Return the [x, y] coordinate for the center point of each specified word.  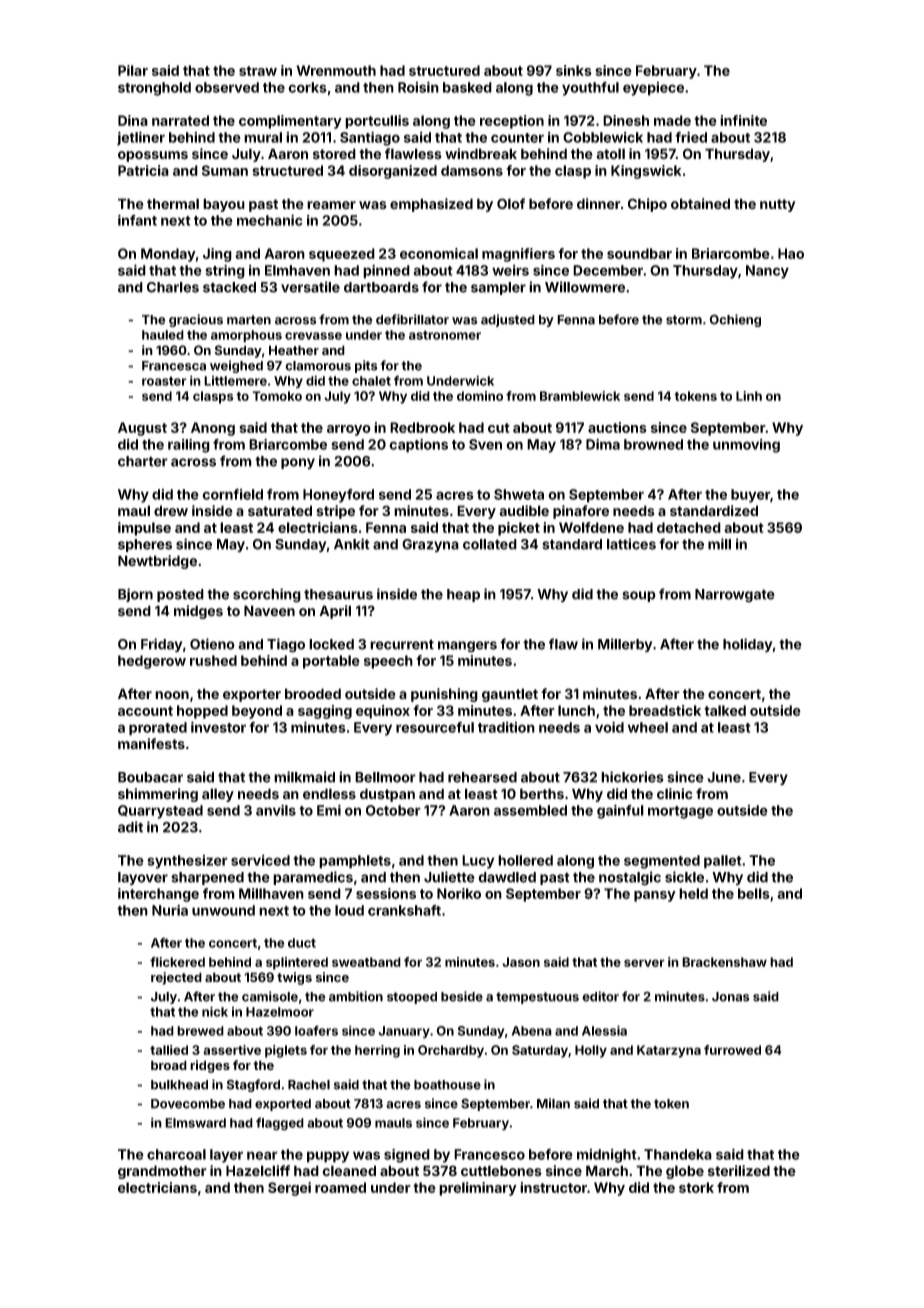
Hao [791, 253]
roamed [340, 1187]
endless [329, 794]
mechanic [270, 220]
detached [689, 527]
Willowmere [585, 287]
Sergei [289, 1189]
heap [463, 595]
